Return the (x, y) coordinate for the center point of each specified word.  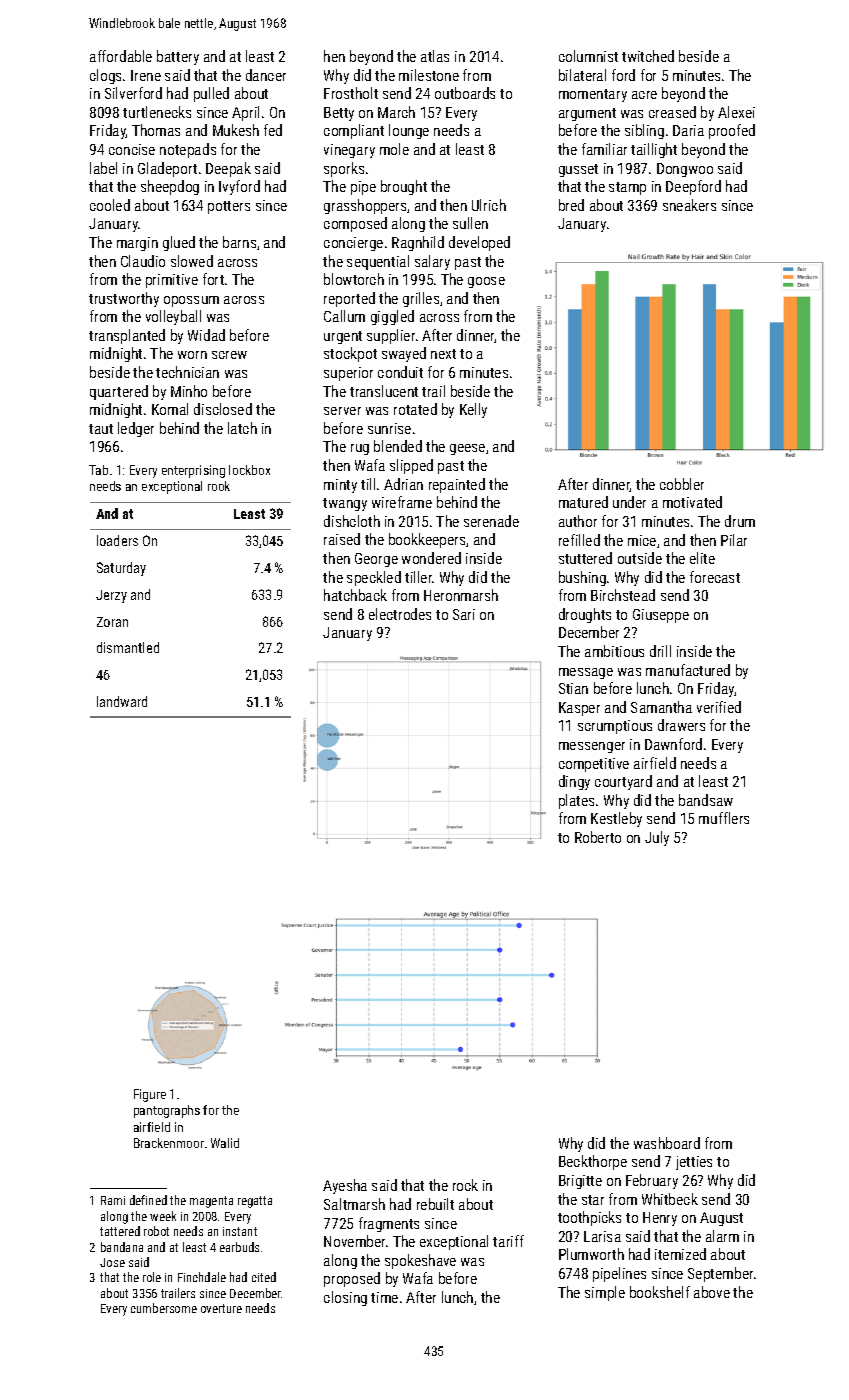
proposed (352, 1279)
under (629, 502)
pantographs (167, 1111)
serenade (491, 521)
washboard (667, 1143)
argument (587, 114)
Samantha (661, 707)
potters (229, 207)
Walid (225, 1143)
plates (576, 801)
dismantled (128, 647)
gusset (578, 170)
